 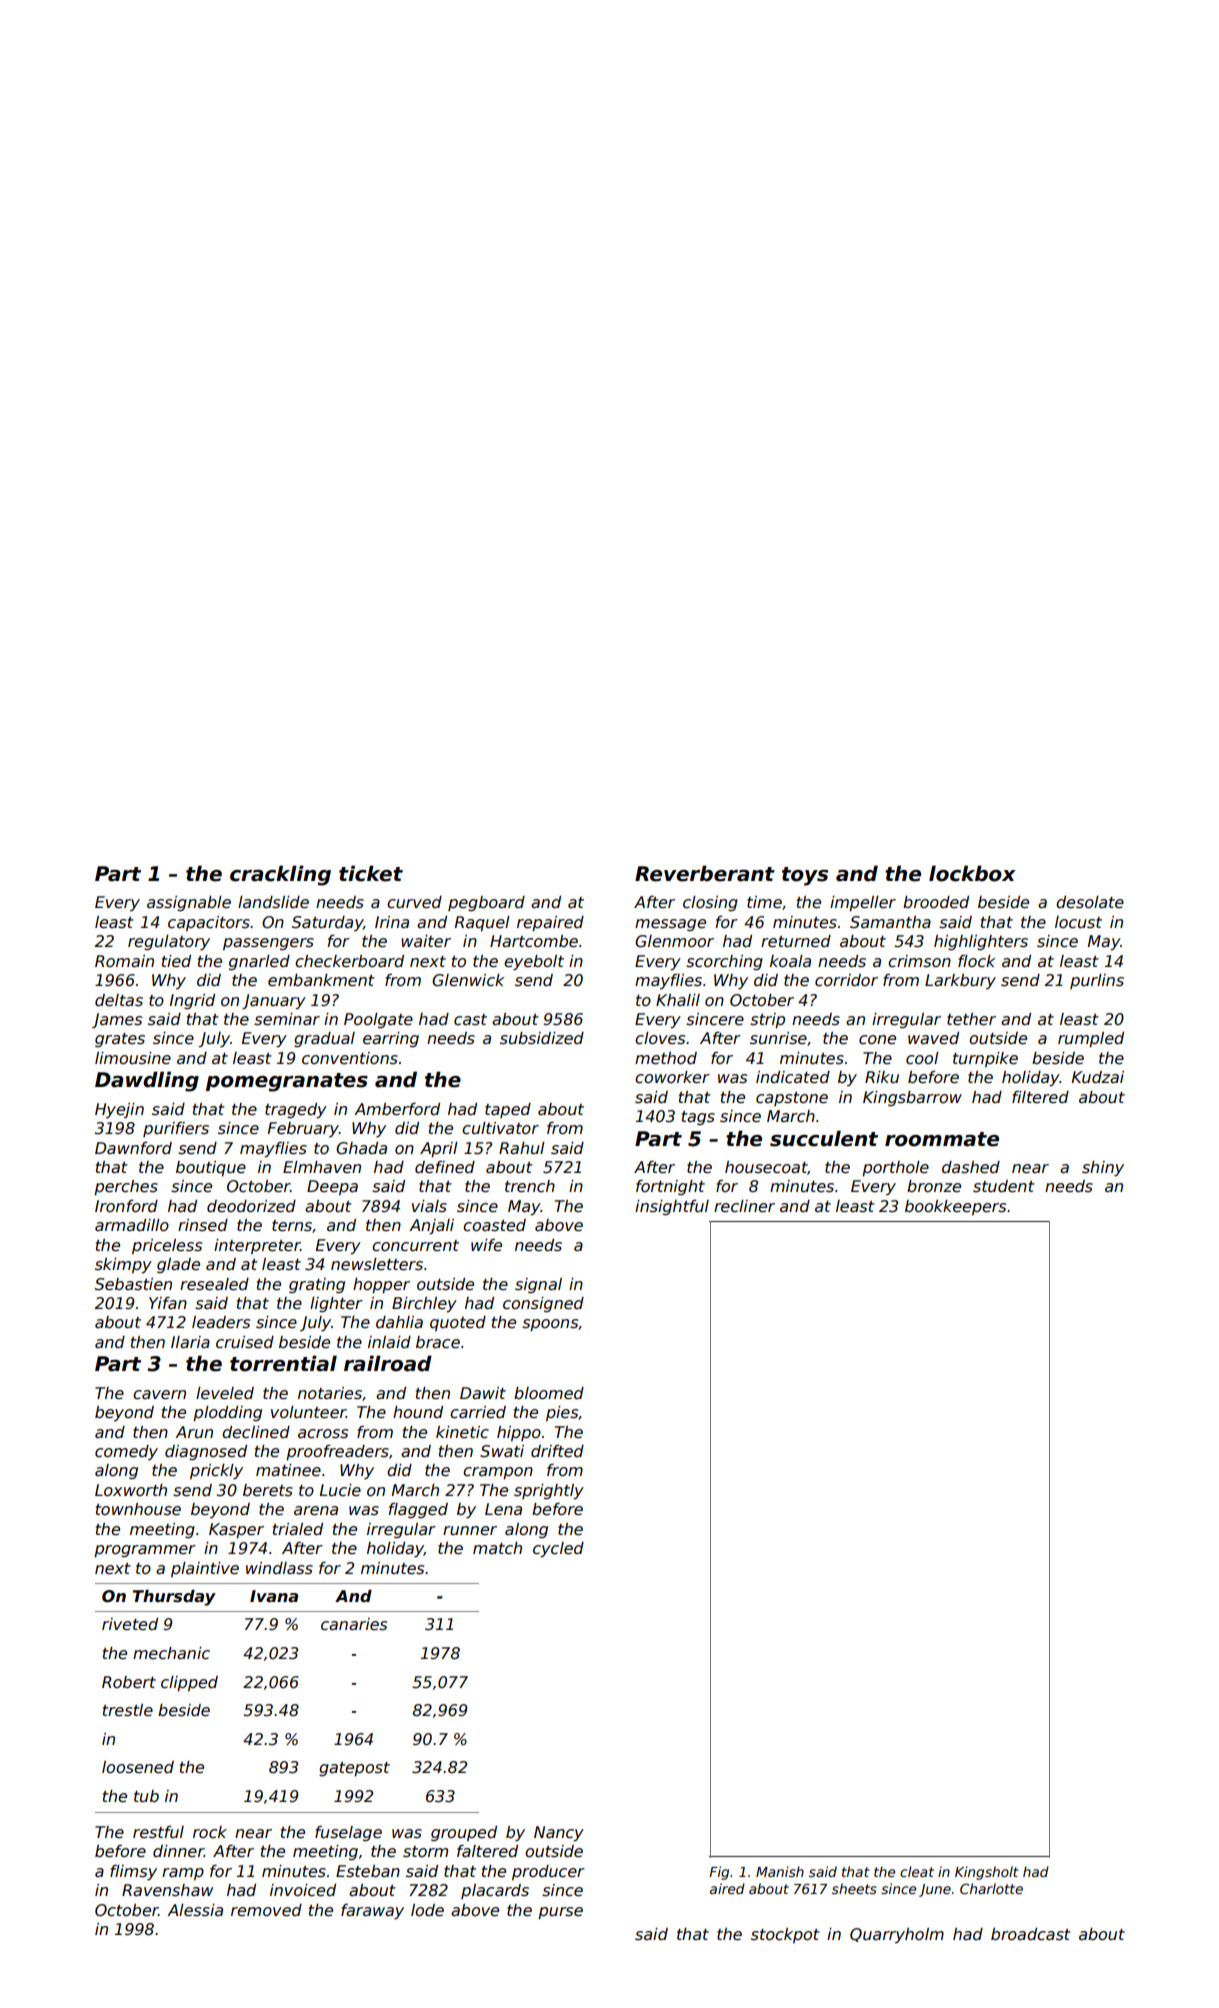 I want to click on bookkeepers, so click(x=955, y=1207).
